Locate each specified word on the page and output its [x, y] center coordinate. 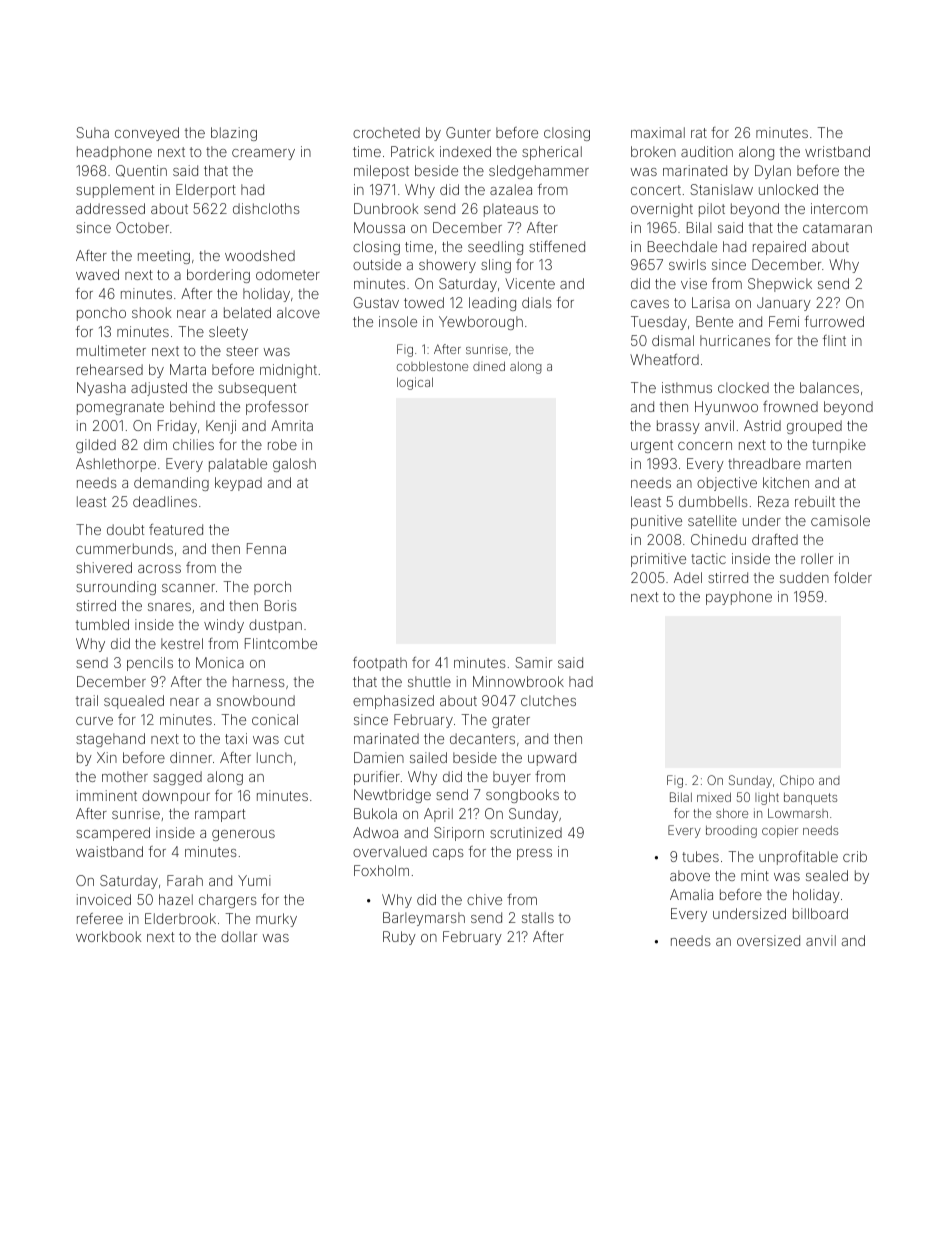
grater [511, 721]
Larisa [711, 302]
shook [151, 312]
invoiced [104, 899]
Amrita [292, 425]
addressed [110, 208]
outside [377, 264]
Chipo [797, 781]
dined [489, 366]
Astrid [762, 425]
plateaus [511, 210]
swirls [687, 264]
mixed [714, 797]
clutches [548, 700]
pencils [150, 664]
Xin [107, 757]
